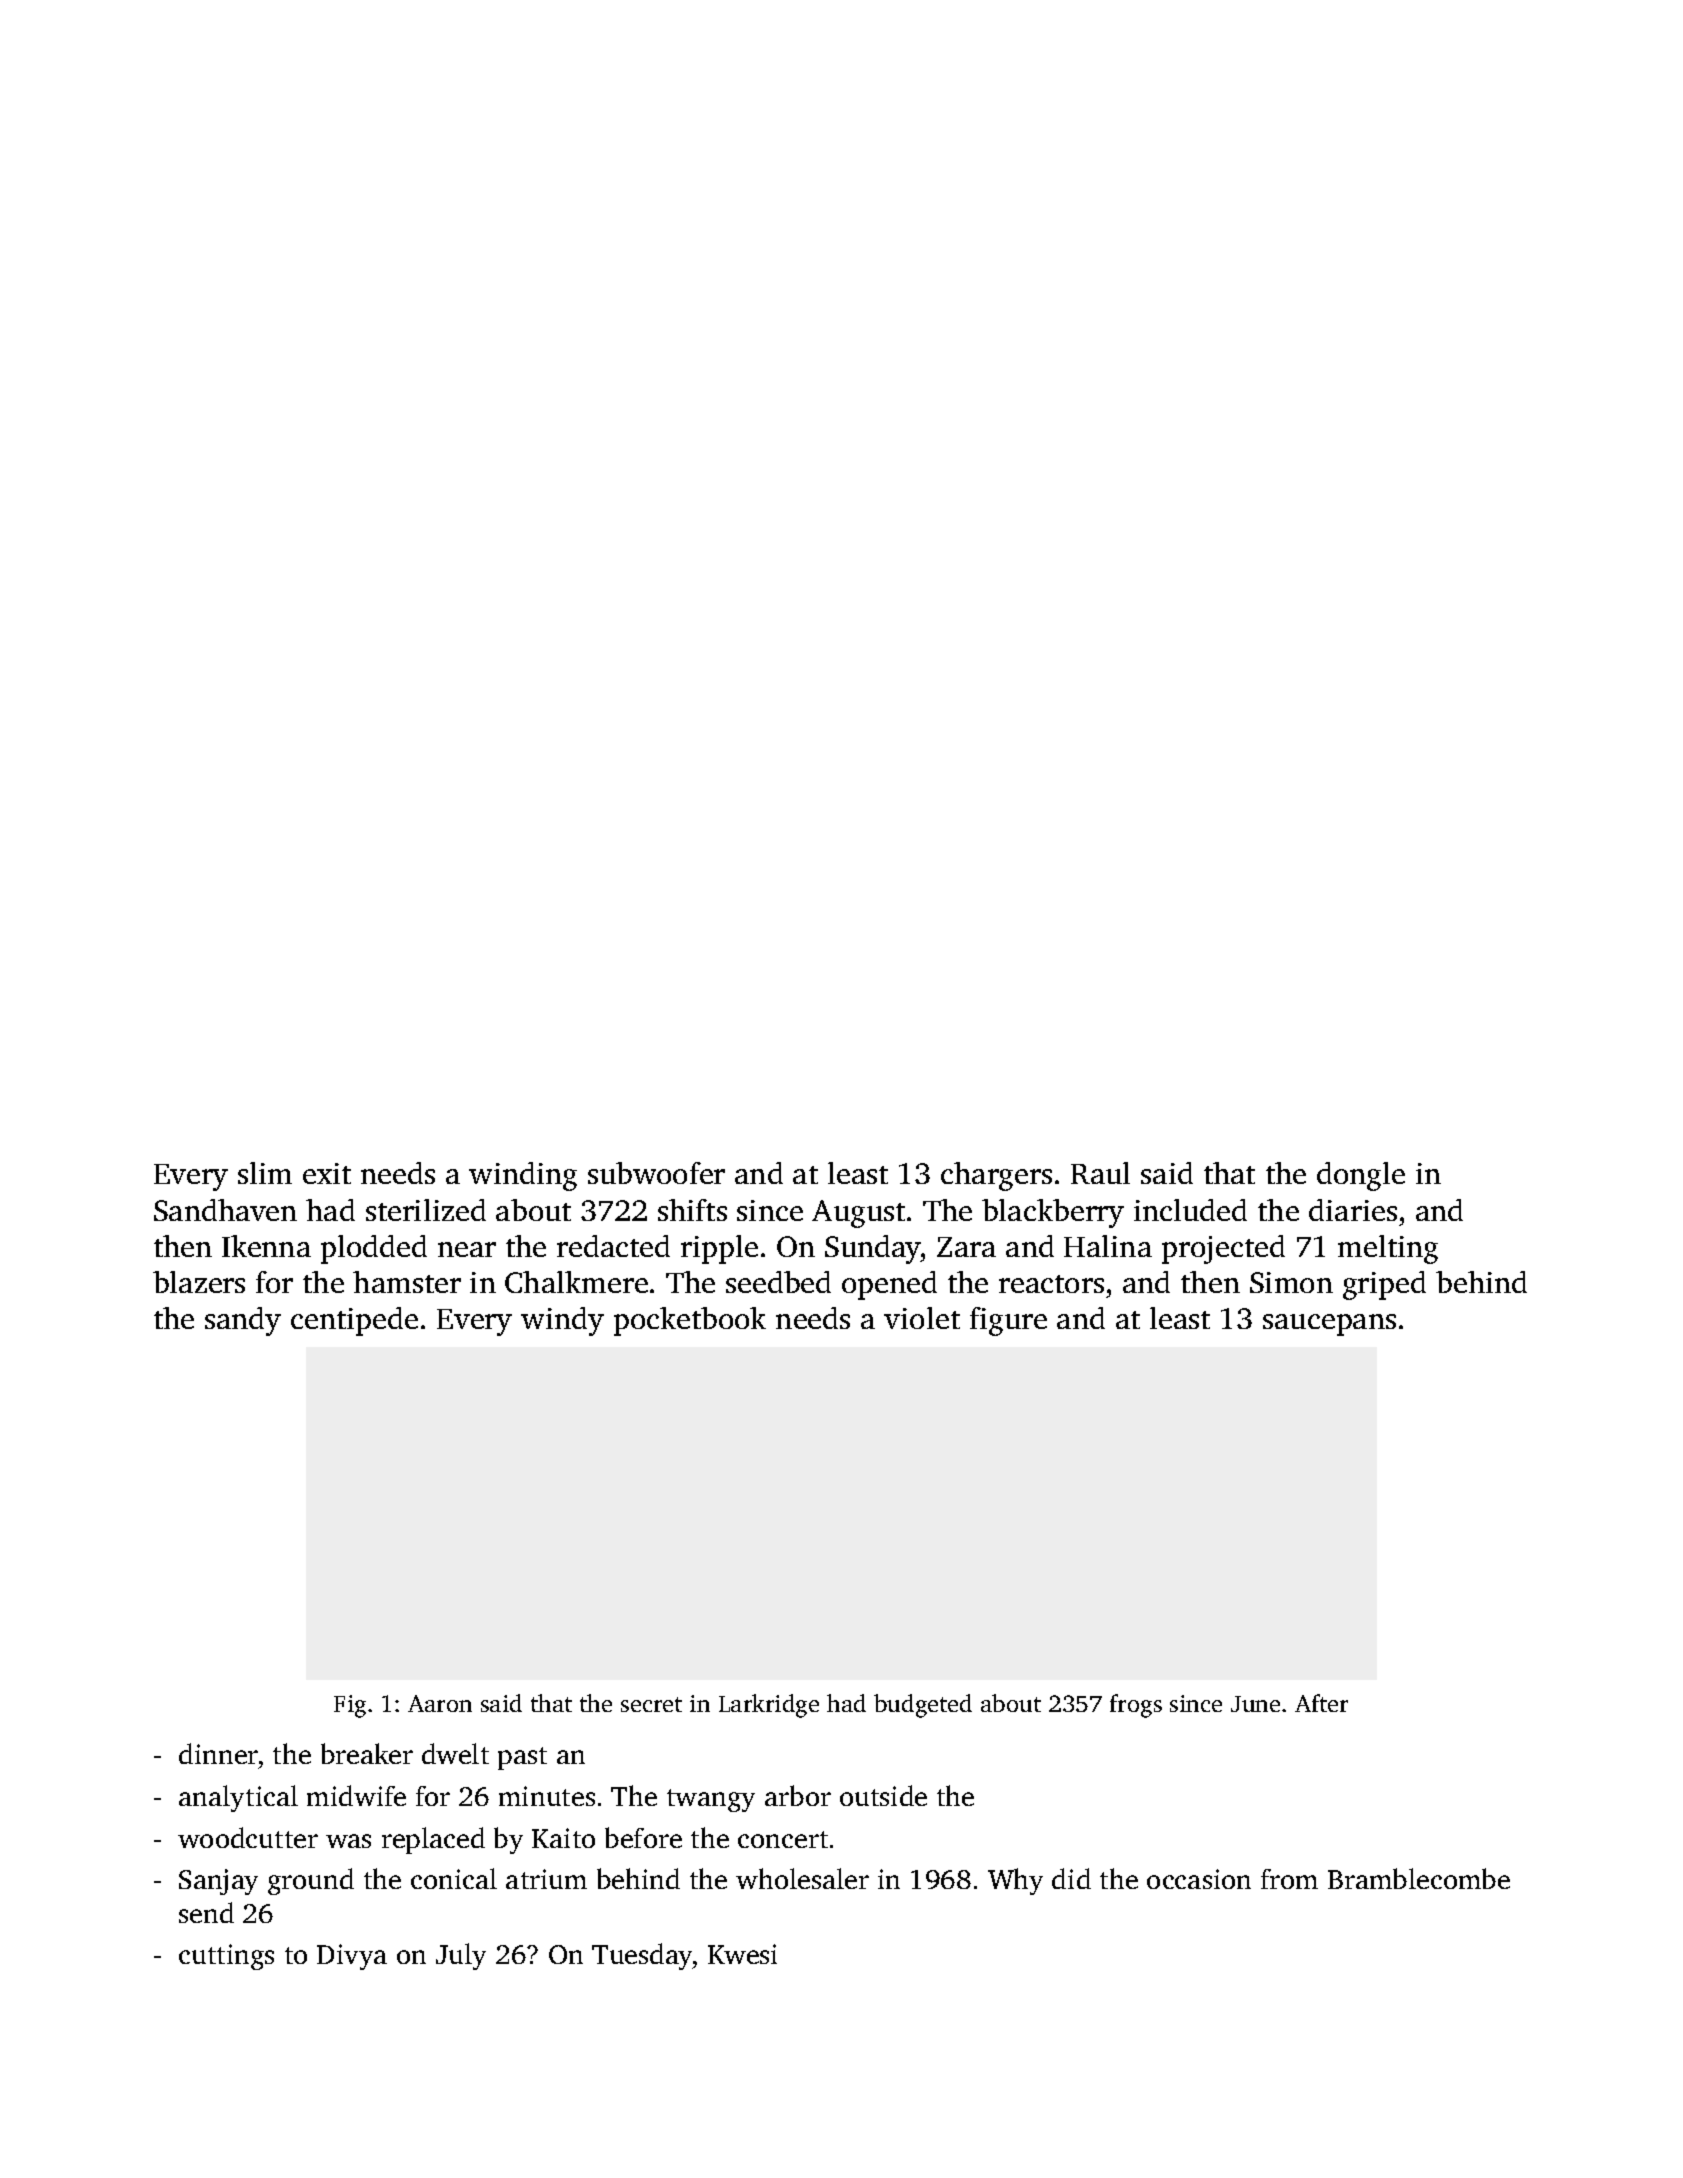  I want to click on Larkridge, so click(769, 1706).
